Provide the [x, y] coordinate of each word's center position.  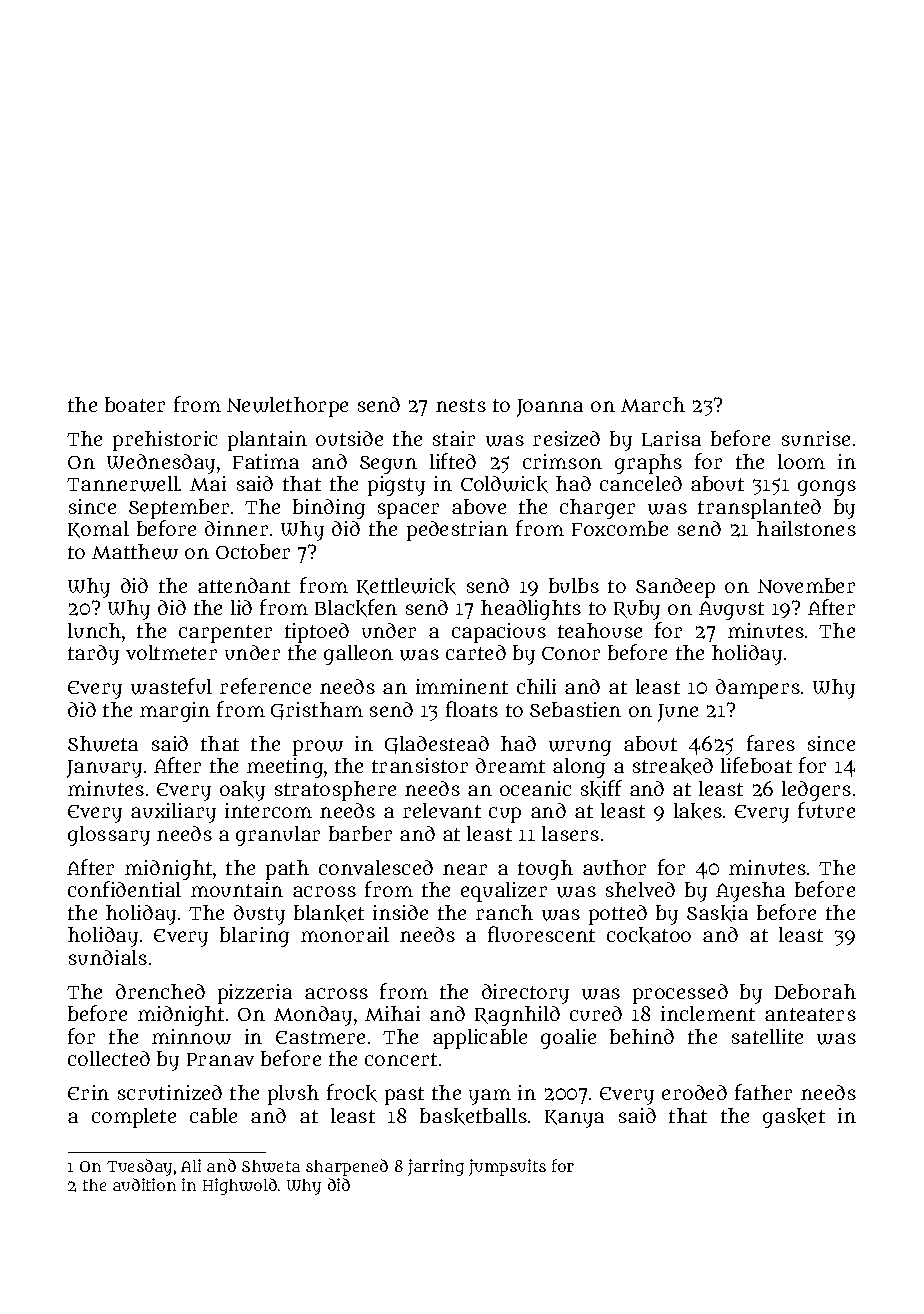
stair [454, 438]
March [653, 404]
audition [144, 1184]
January [104, 769]
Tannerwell [123, 484]
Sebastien [575, 709]
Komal [98, 529]
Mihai [392, 1013]
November [806, 585]
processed [680, 994]
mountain [237, 889]
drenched [160, 991]
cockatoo [649, 935]
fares [771, 743]
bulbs [574, 585]
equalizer [504, 892]
